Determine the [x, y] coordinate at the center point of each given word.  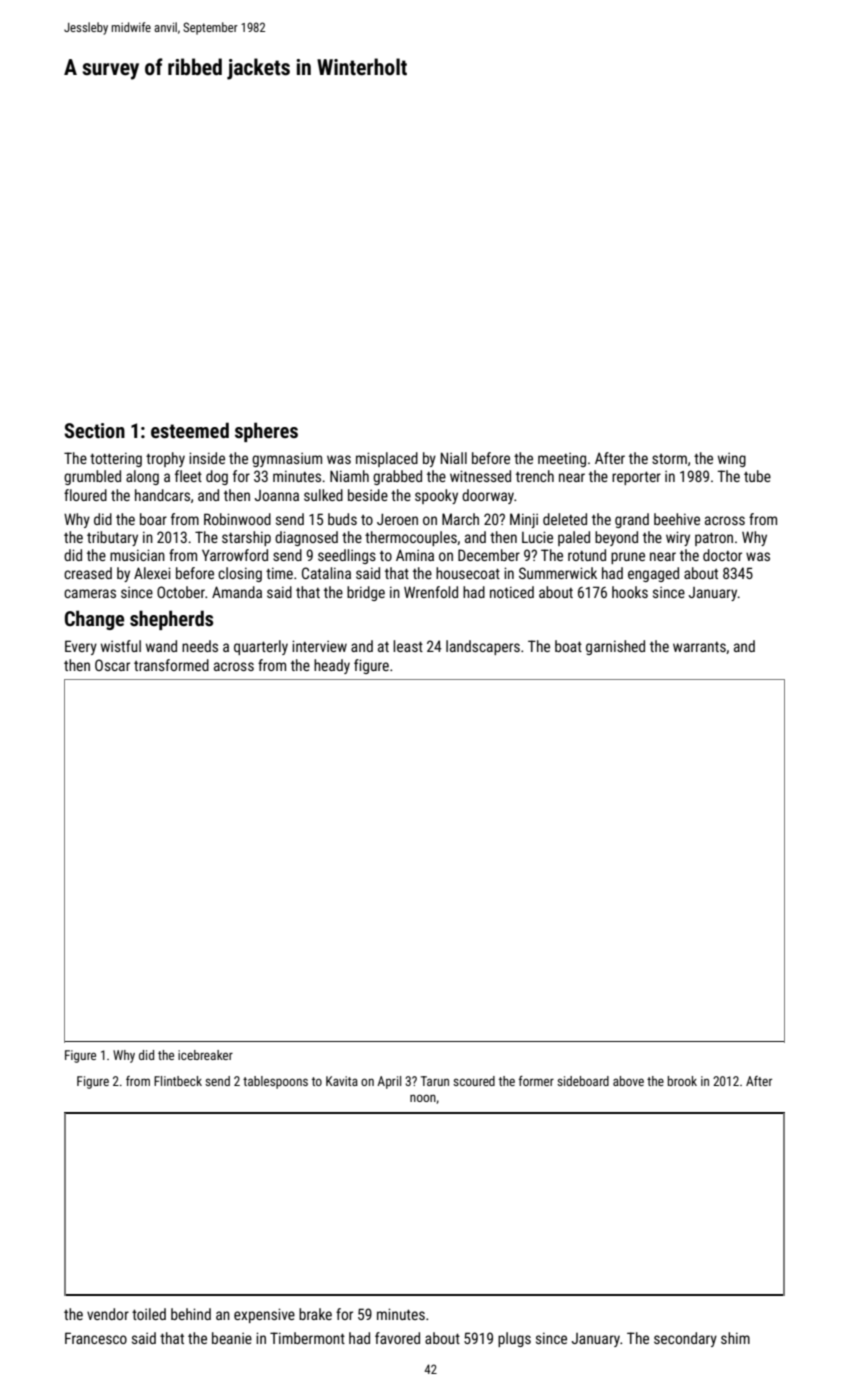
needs [200, 646]
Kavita [342, 1081]
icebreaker [205, 1055]
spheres [266, 432]
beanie [232, 1338]
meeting [562, 460]
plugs [514, 1339]
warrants [699, 647]
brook [682, 1081]
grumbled [92, 477]
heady [332, 666]
